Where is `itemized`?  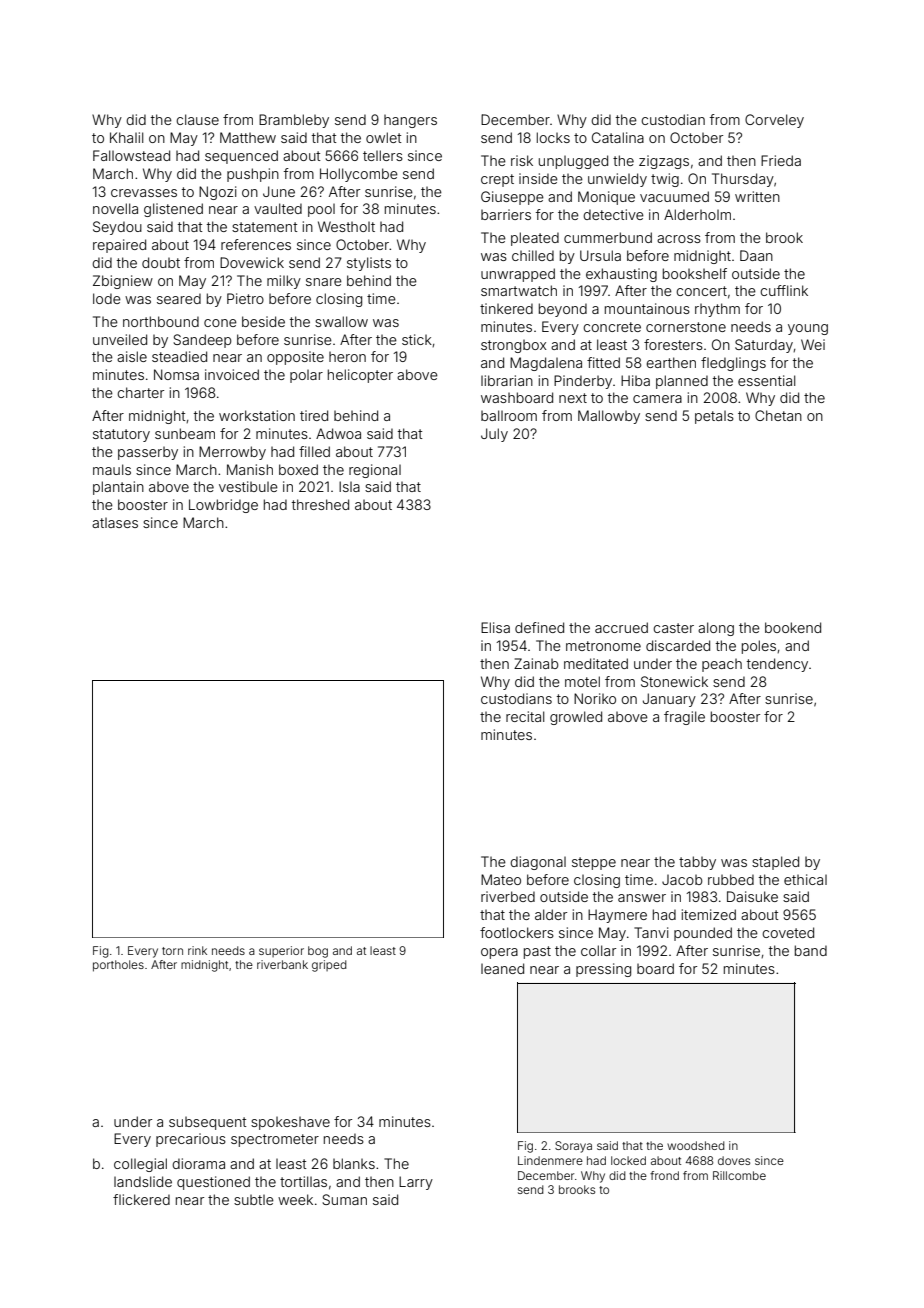
itemized is located at coordinates (709, 914).
